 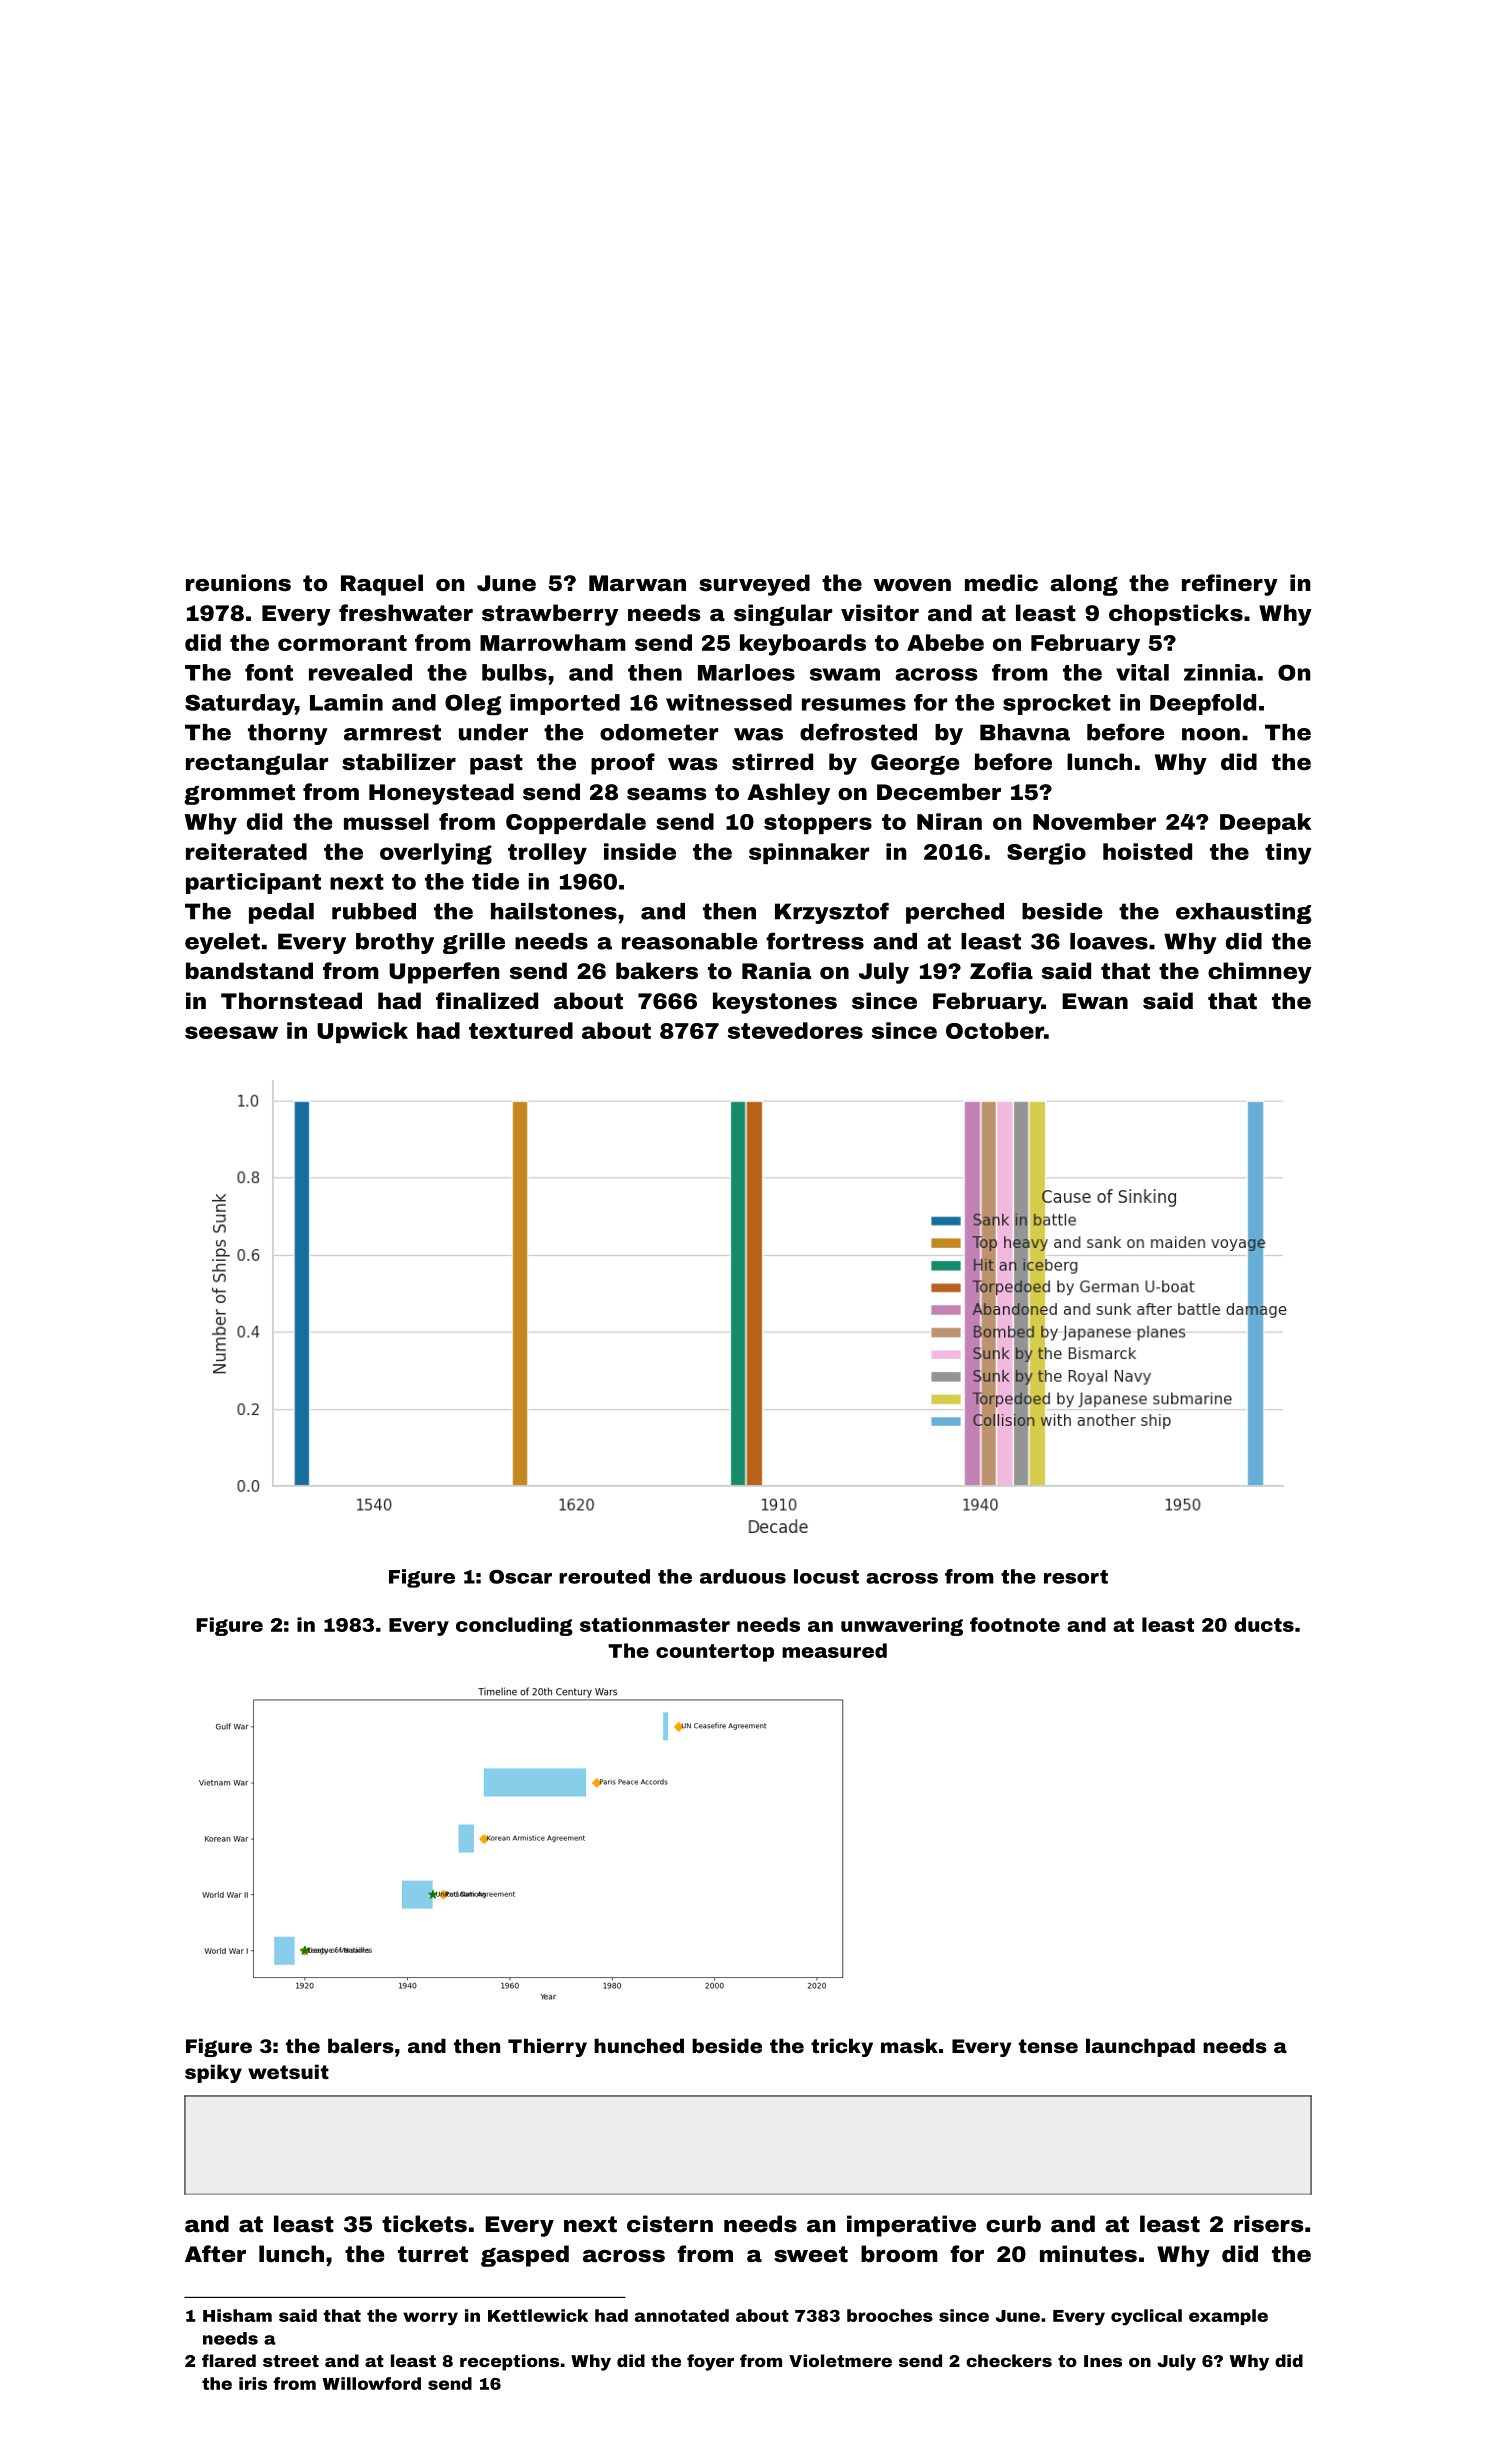 I want to click on sweet, so click(x=811, y=2254).
